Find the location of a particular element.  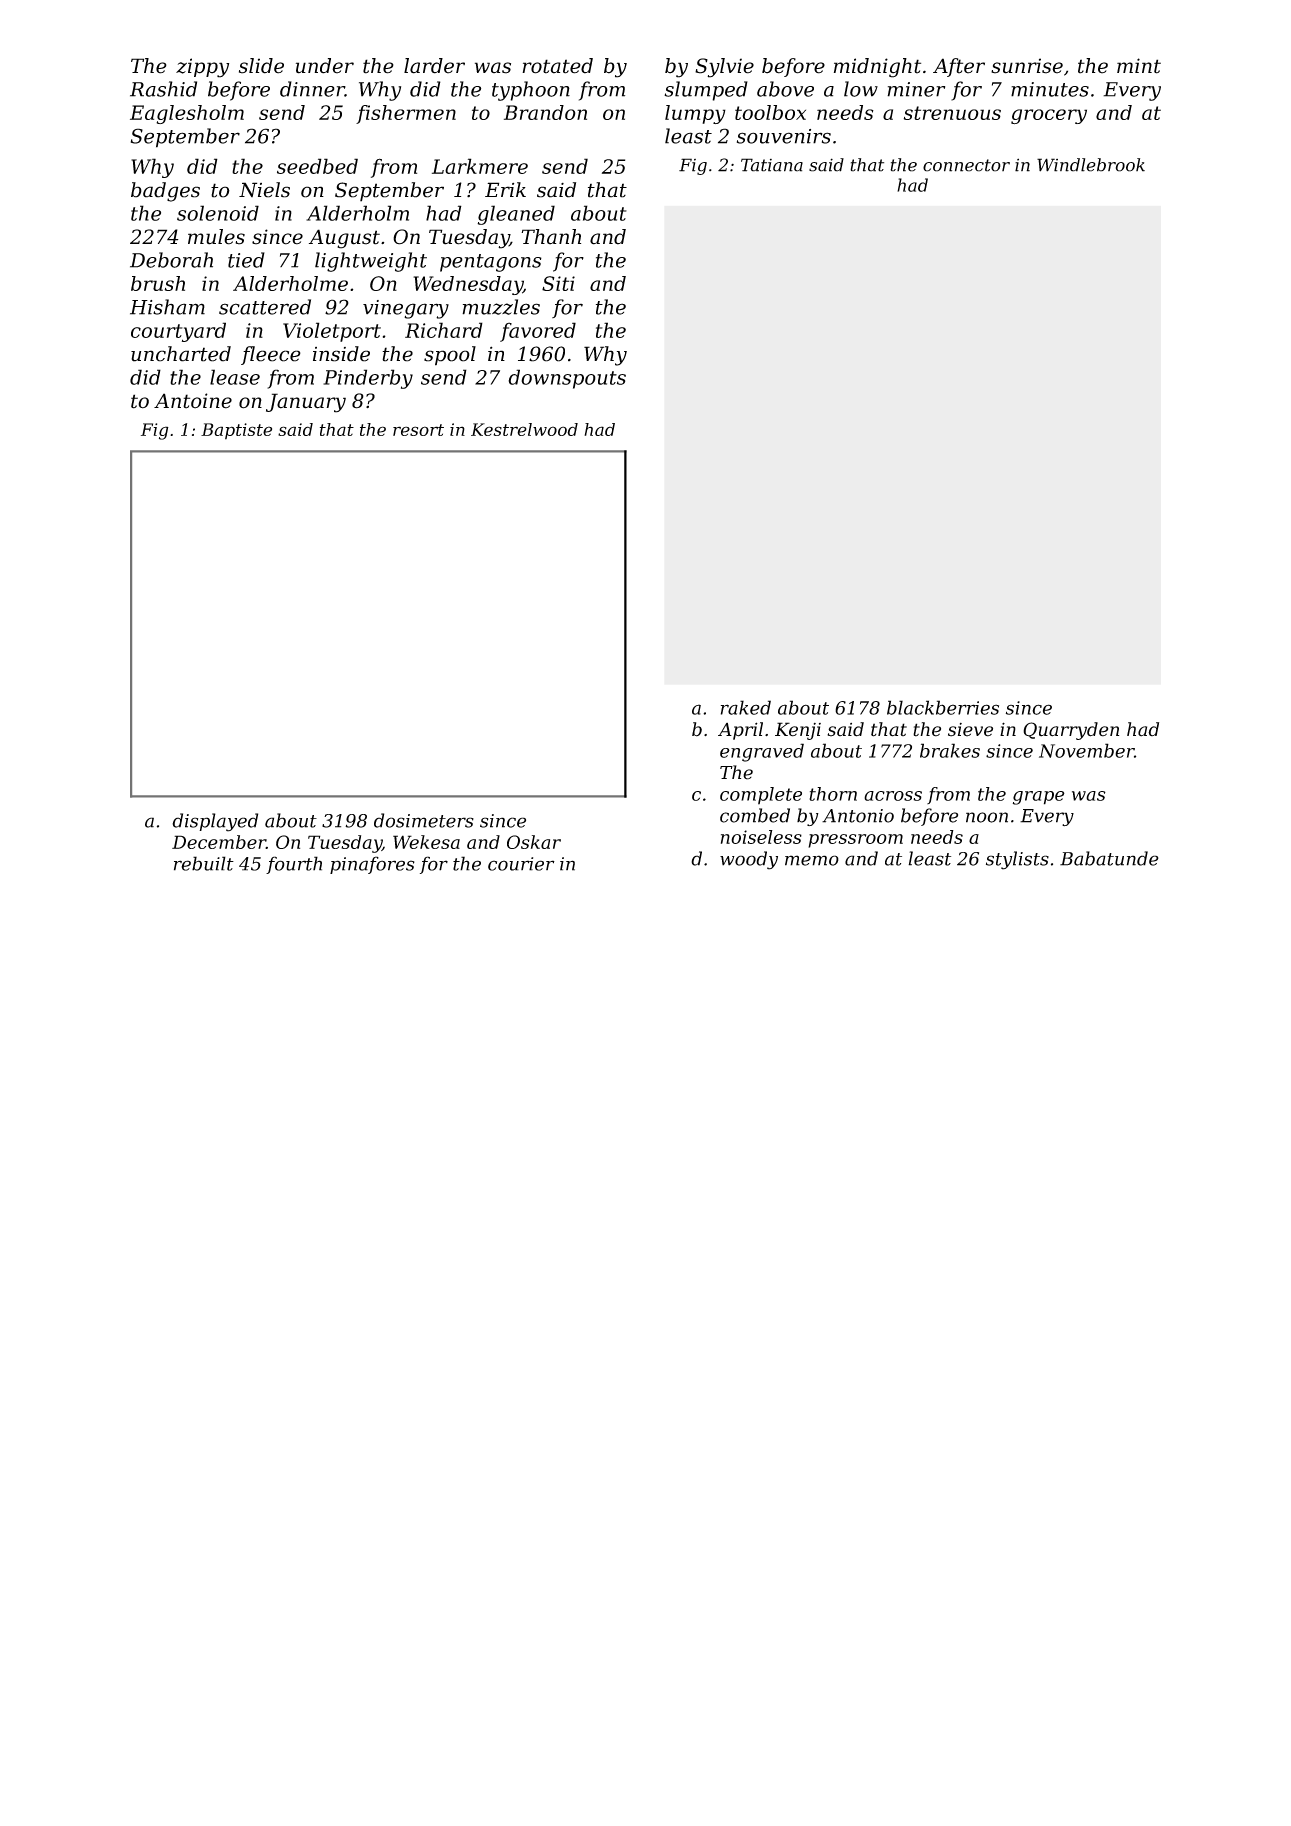

Quarryden is located at coordinates (1071, 731).
